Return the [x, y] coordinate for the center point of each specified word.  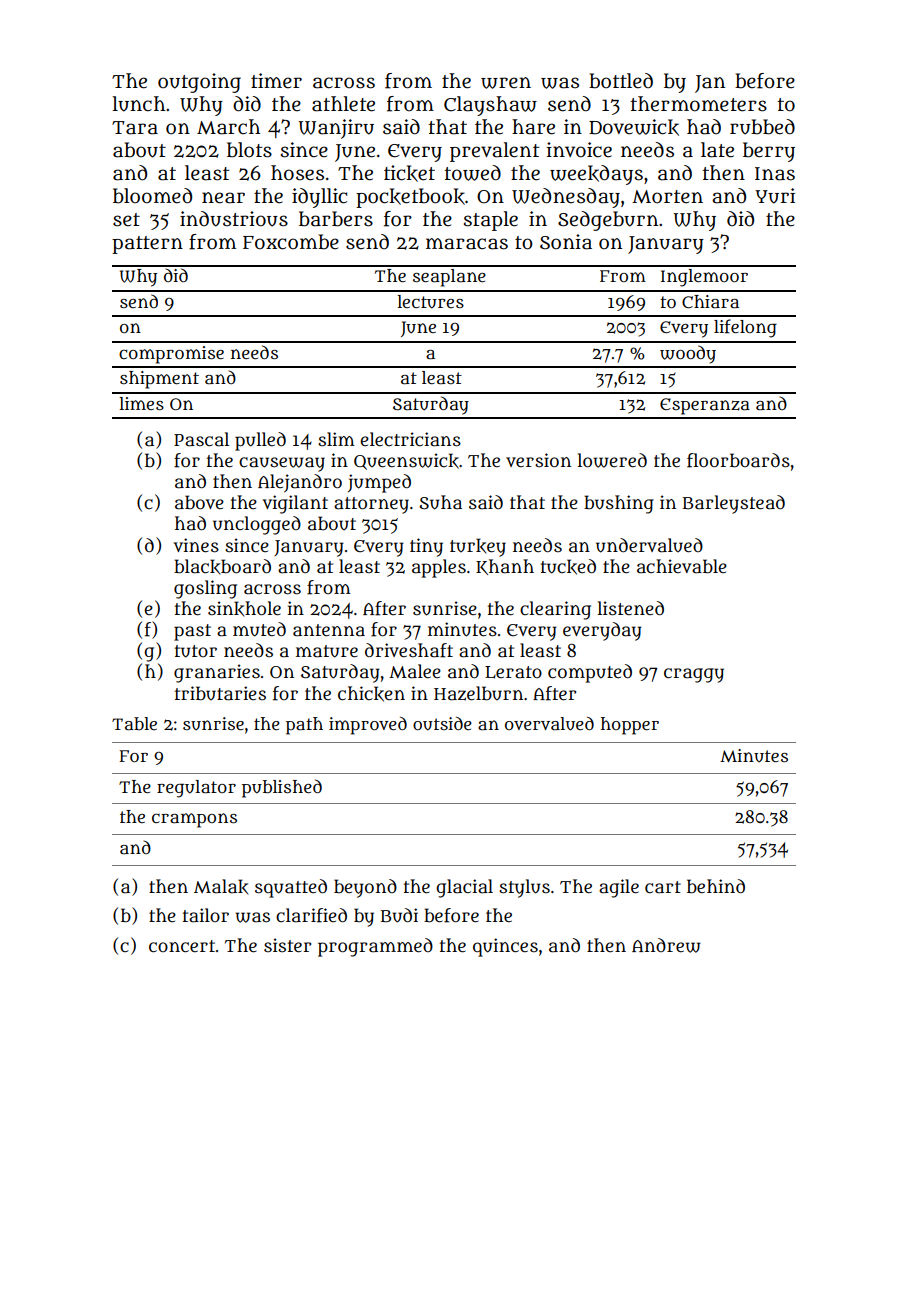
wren [506, 83]
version [538, 460]
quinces [505, 947]
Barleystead [734, 504]
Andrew [666, 945]
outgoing [199, 83]
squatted [291, 888]
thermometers [698, 104]
